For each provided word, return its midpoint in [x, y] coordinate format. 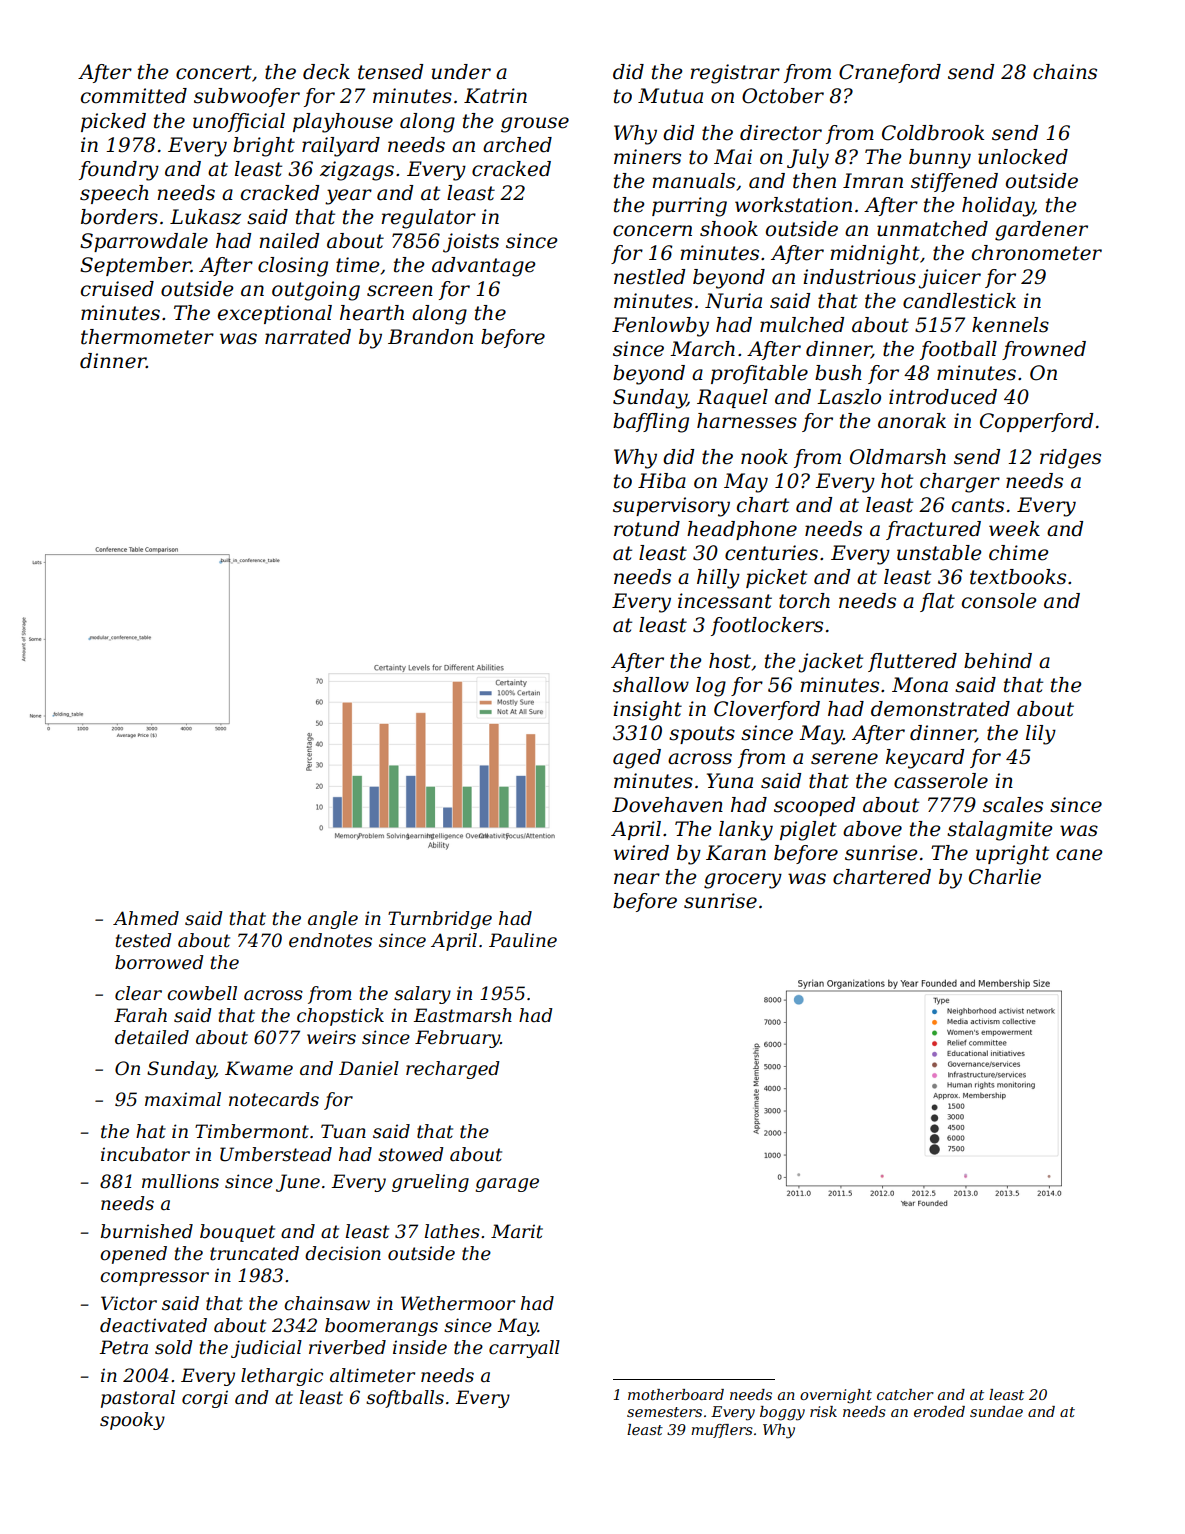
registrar [735, 74]
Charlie [1005, 877]
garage [507, 1185]
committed [134, 96]
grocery [743, 881]
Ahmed [146, 918]
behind [998, 661]
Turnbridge [440, 920]
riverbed [347, 1347]
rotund [647, 529]
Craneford [890, 73]
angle [333, 920]
